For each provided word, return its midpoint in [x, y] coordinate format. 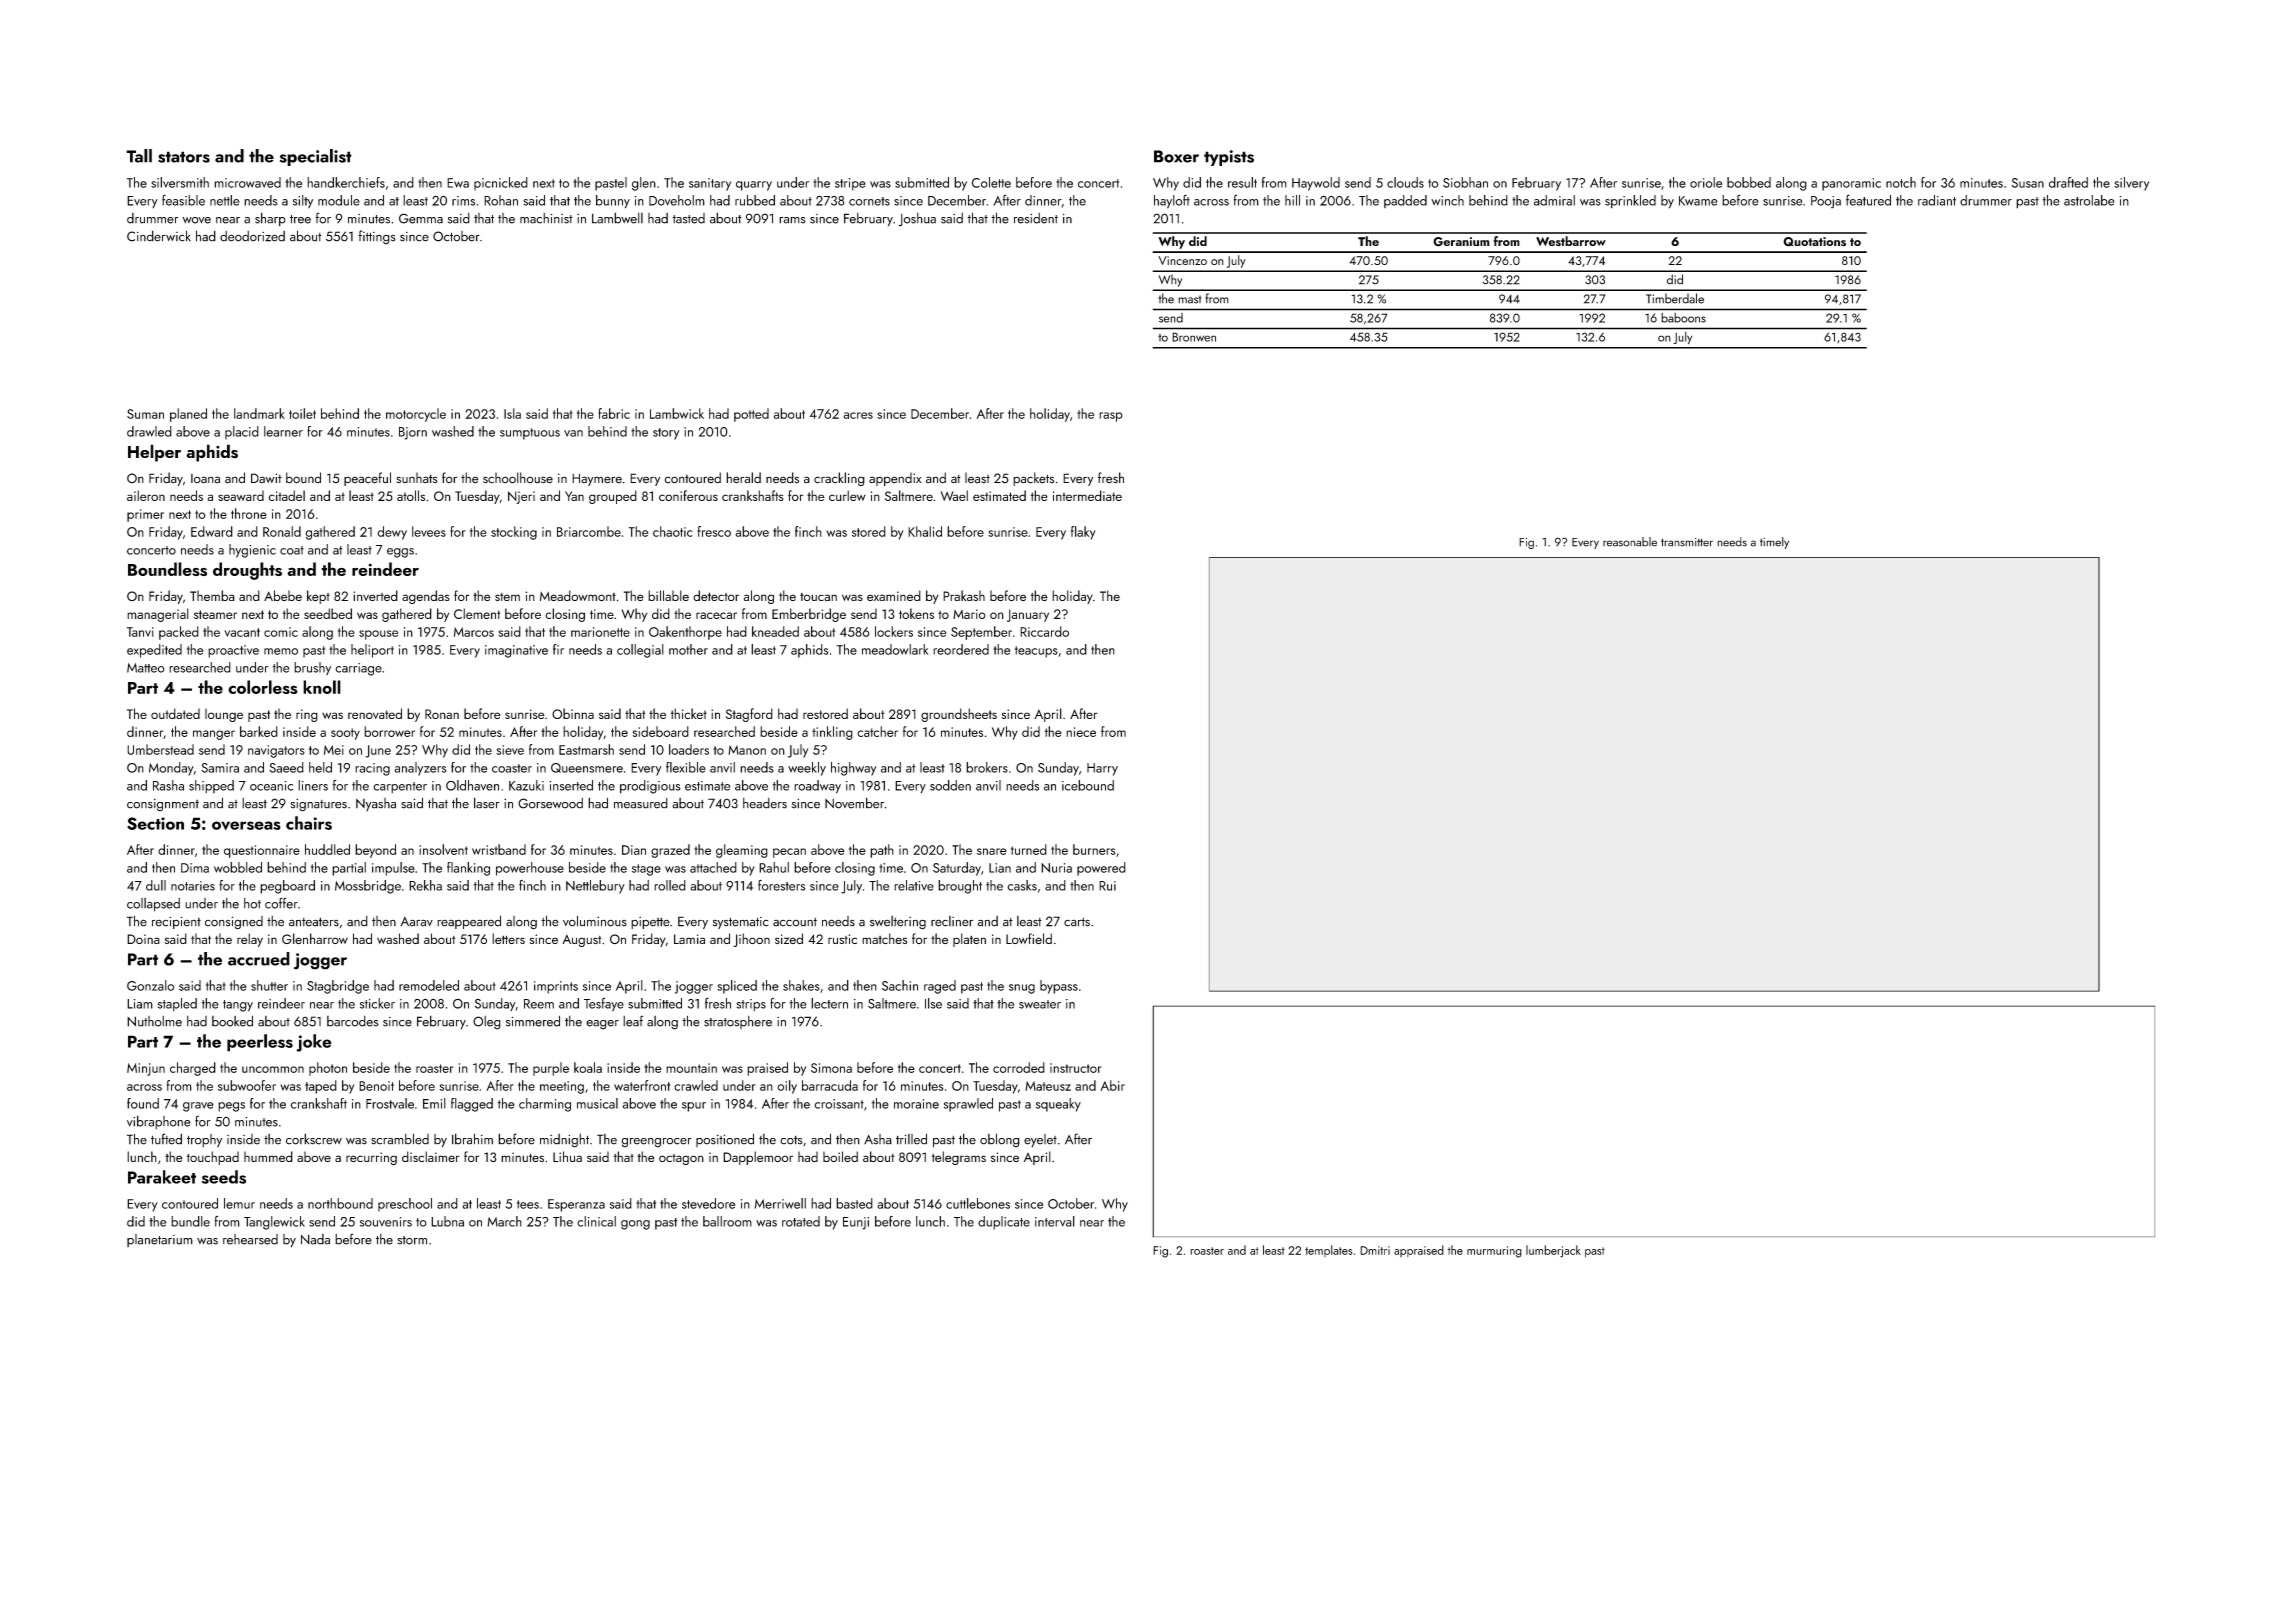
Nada [315, 1239]
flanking [468, 869]
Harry [1102, 769]
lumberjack [1553, 1251]
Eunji [856, 1223]
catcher [877, 731]
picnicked [501, 184]
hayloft [1172, 201]
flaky [1083, 533]
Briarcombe [589, 531]
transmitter [1687, 542]
